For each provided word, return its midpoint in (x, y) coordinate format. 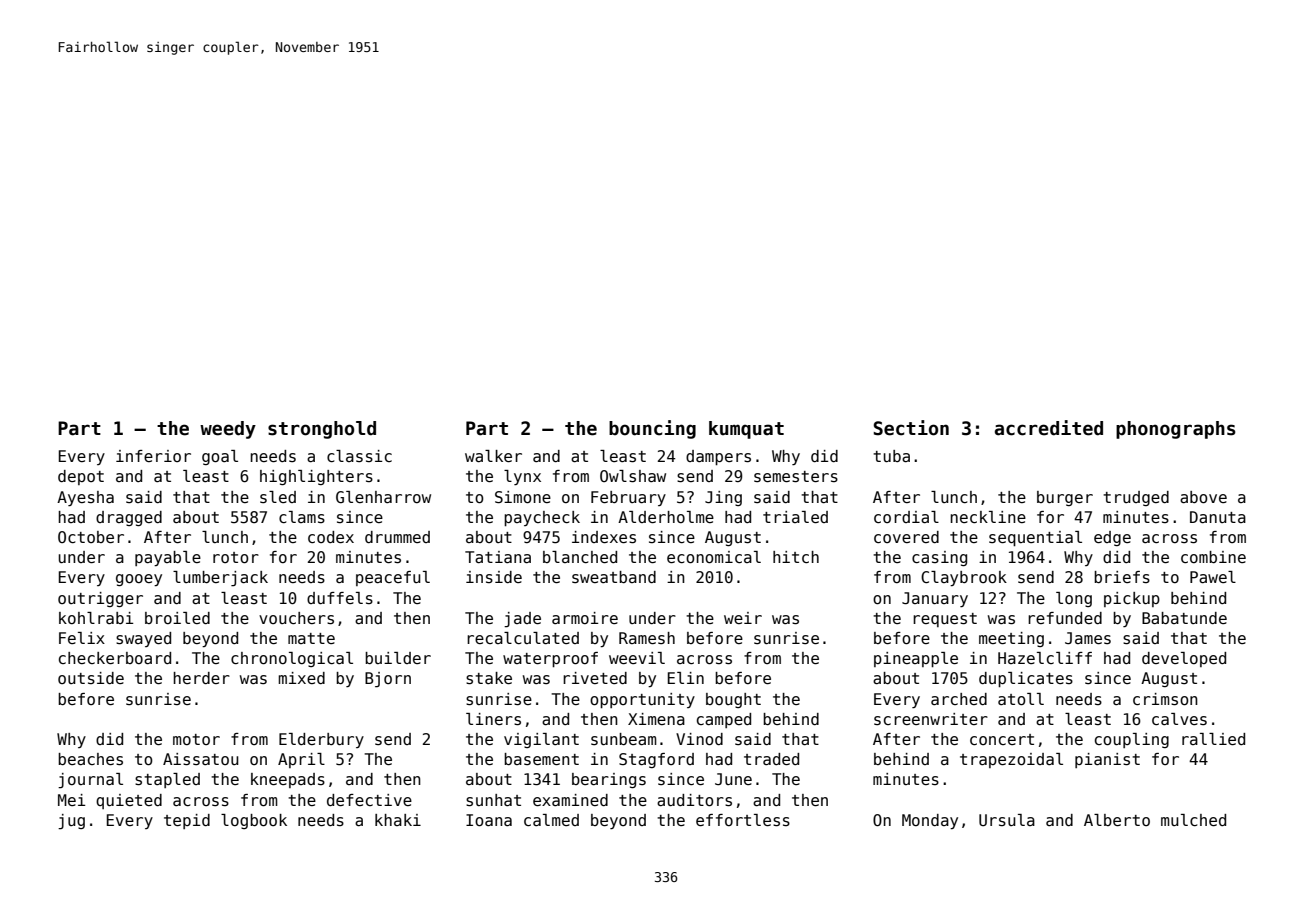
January (935, 599)
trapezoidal (1011, 760)
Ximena (656, 719)
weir (743, 618)
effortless (743, 820)
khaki (398, 820)
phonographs (1176, 430)
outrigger (100, 599)
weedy (228, 430)
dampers (718, 457)
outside (91, 678)
